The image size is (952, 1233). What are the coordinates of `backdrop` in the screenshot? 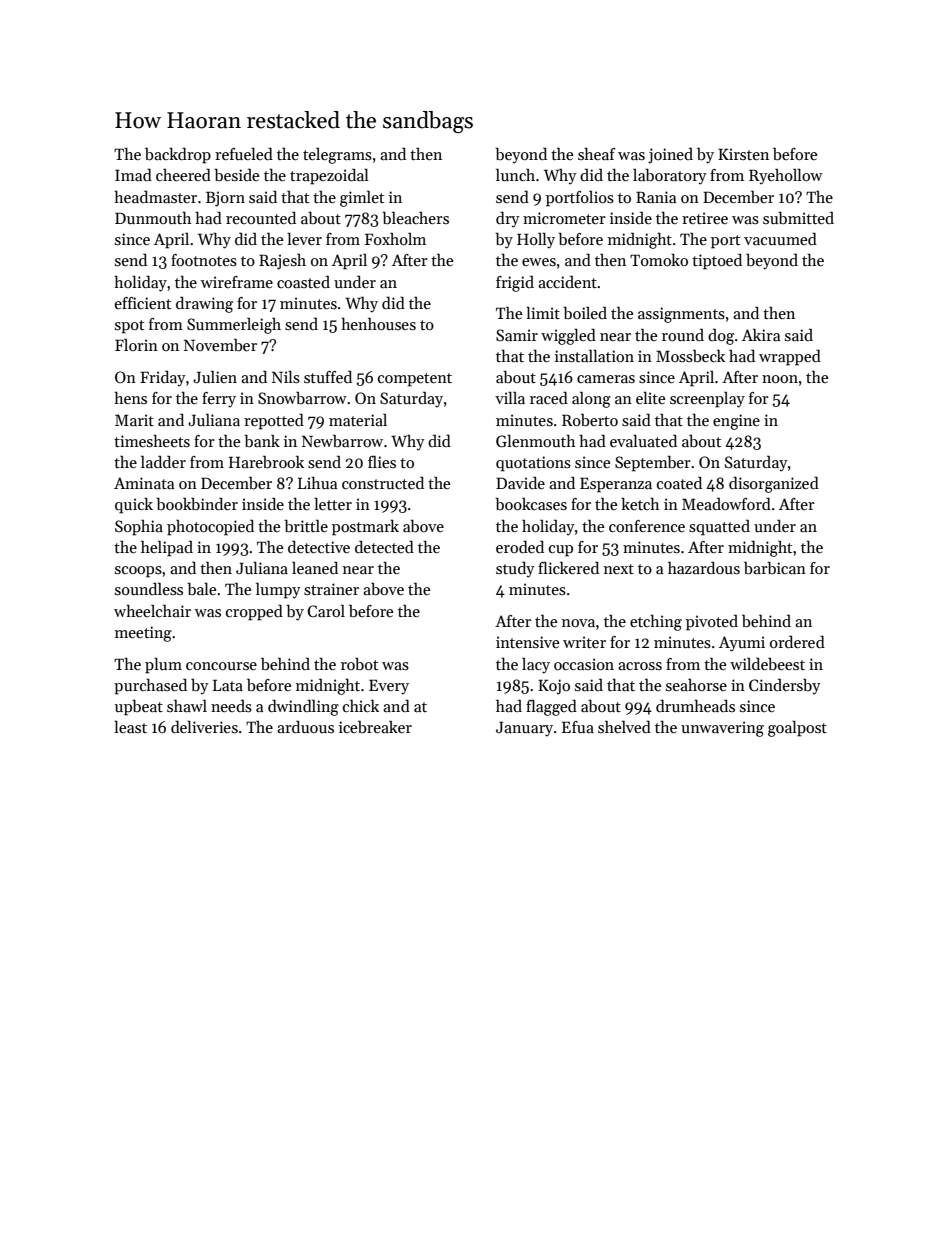 It's located at (178, 156).
